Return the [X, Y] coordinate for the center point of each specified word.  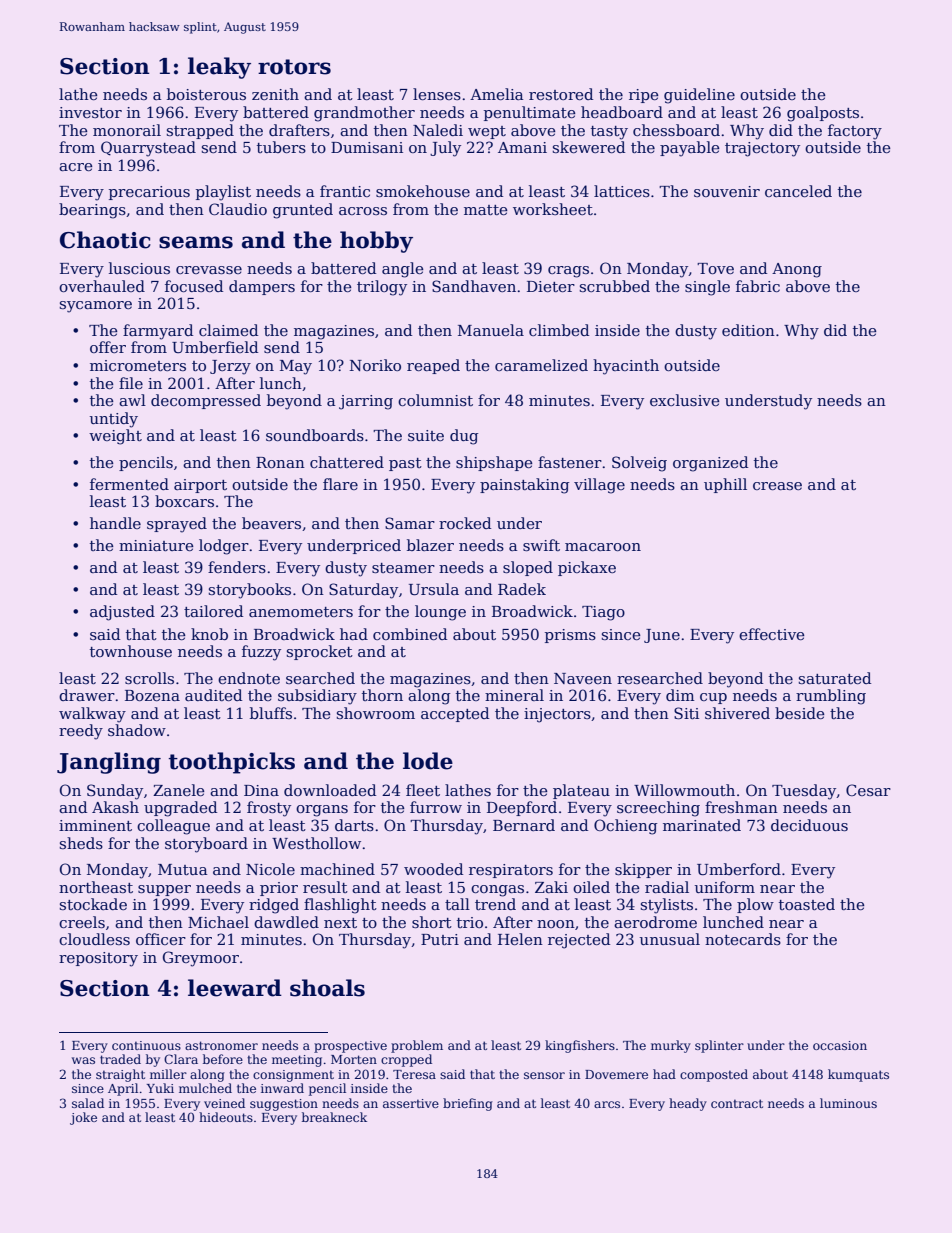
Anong [797, 270]
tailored [213, 611]
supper [164, 890]
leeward [235, 988]
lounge [440, 613]
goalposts [823, 114]
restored [561, 94]
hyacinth [626, 367]
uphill [725, 485]
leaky [219, 68]
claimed [228, 330]
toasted [807, 904]
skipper [643, 870]
